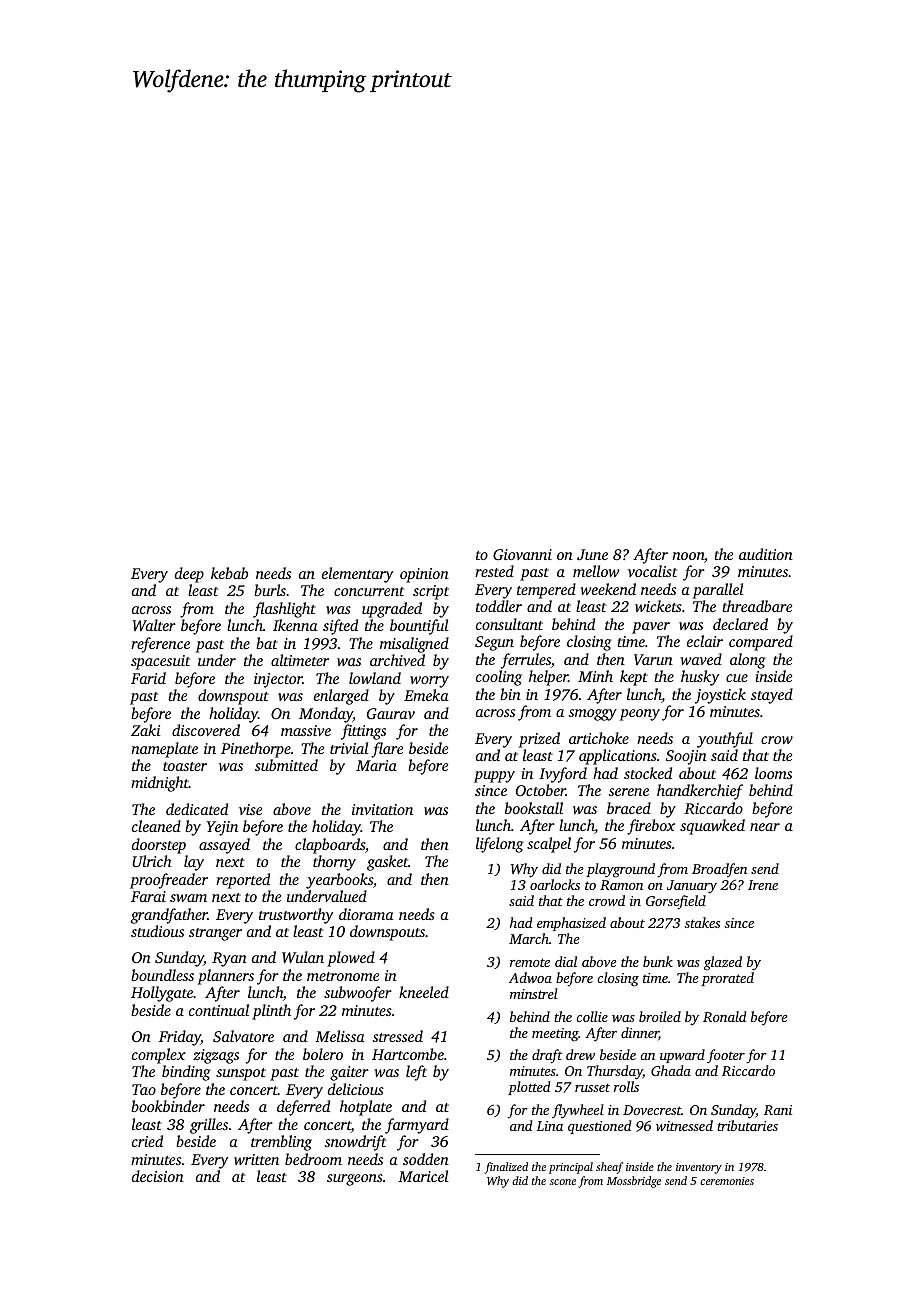 This page has height=1314, width=924. I want to click on threadbare, so click(757, 606).
